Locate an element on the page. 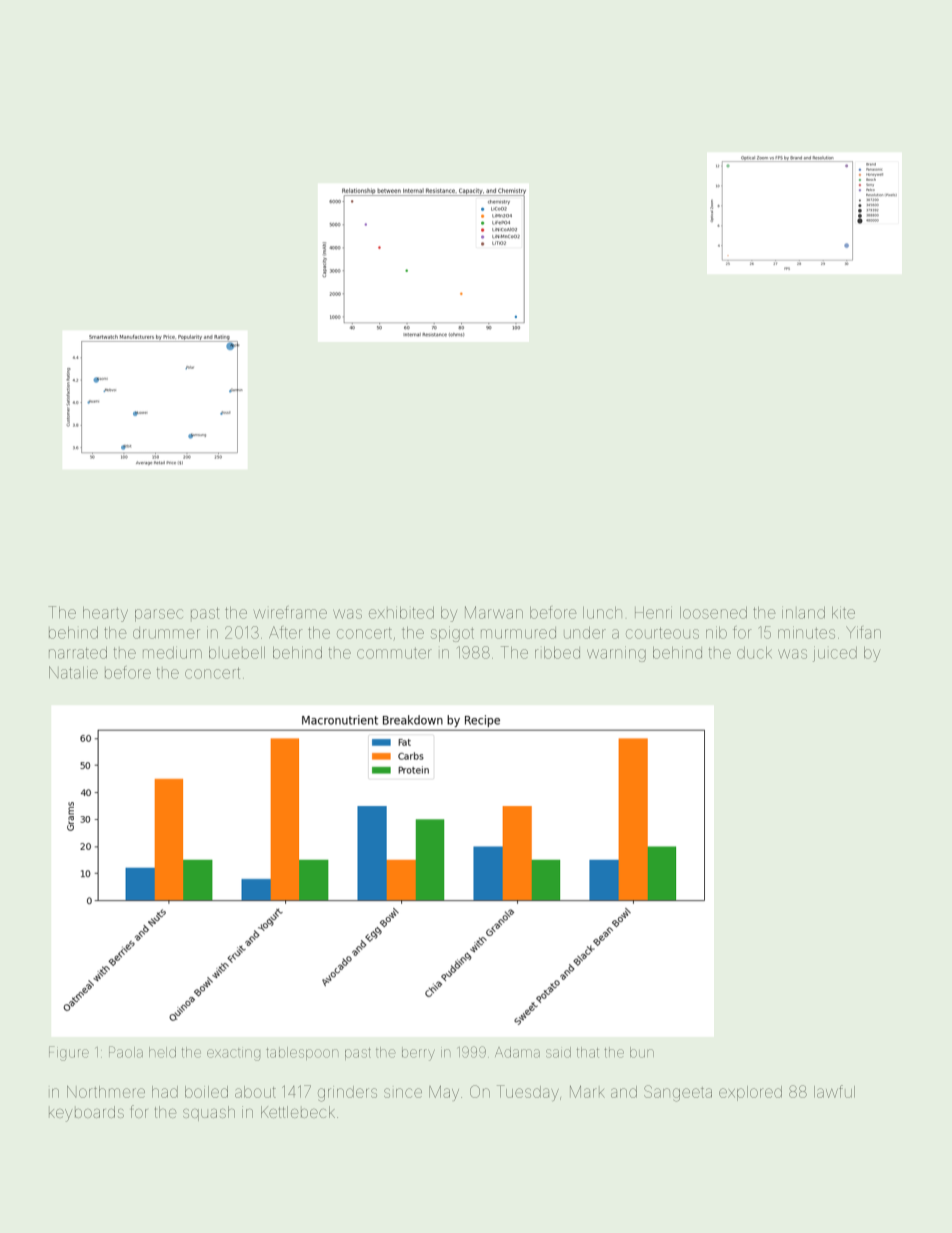 The image size is (952, 1233). keyboards is located at coordinates (86, 1114).
